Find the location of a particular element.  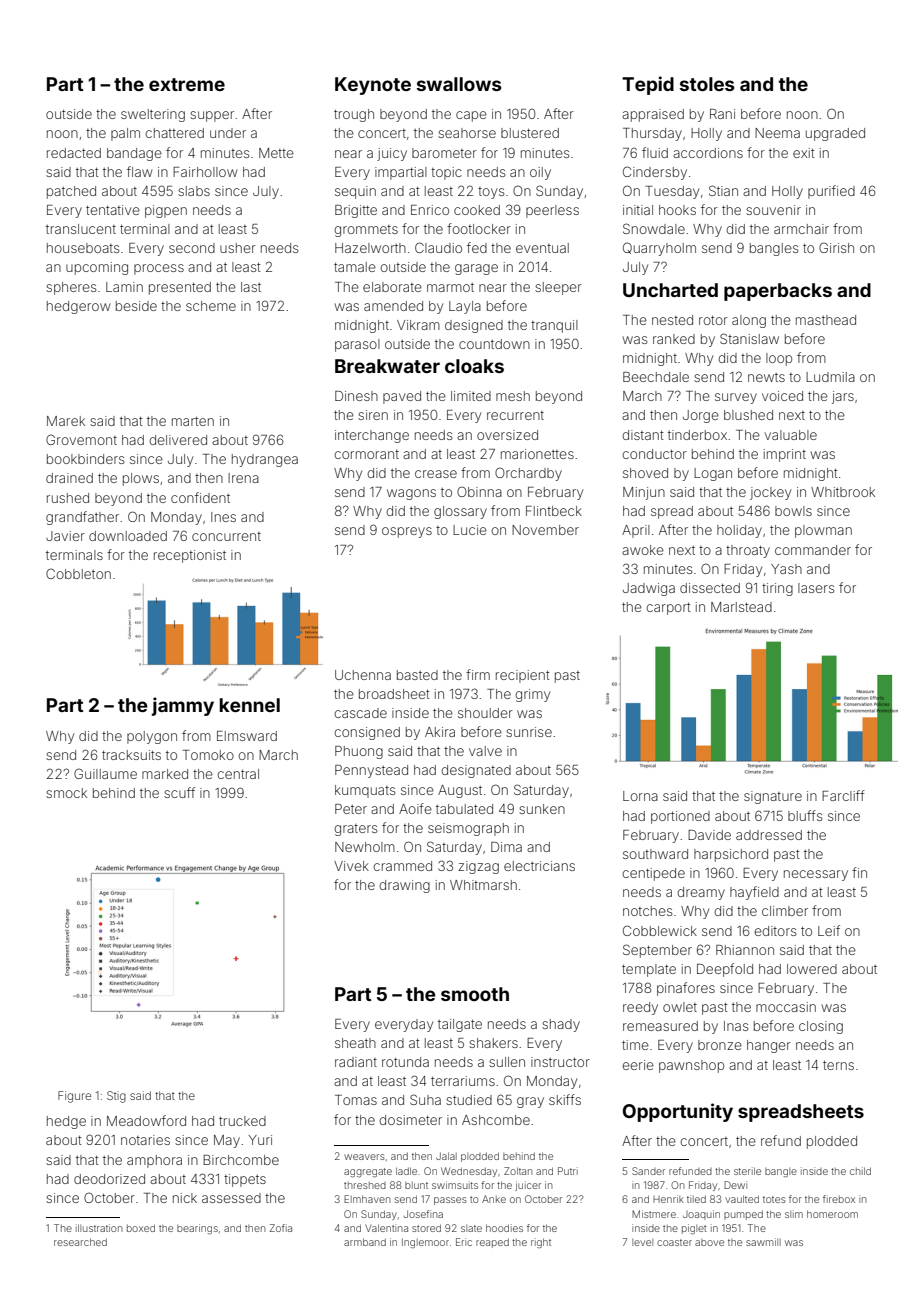

Uchenna is located at coordinates (363, 675).
